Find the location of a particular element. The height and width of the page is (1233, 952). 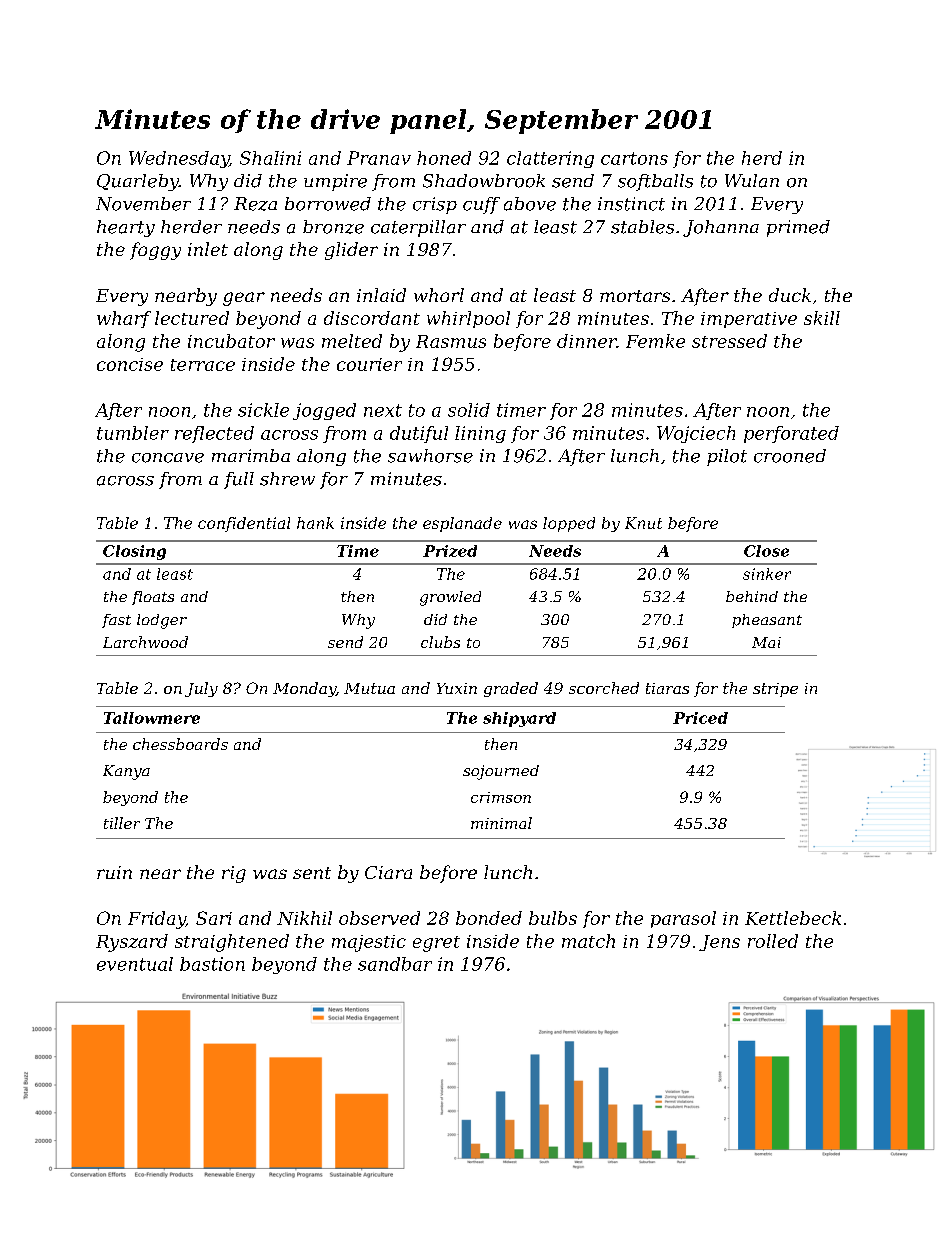

Kettlebeck is located at coordinates (793, 918).
